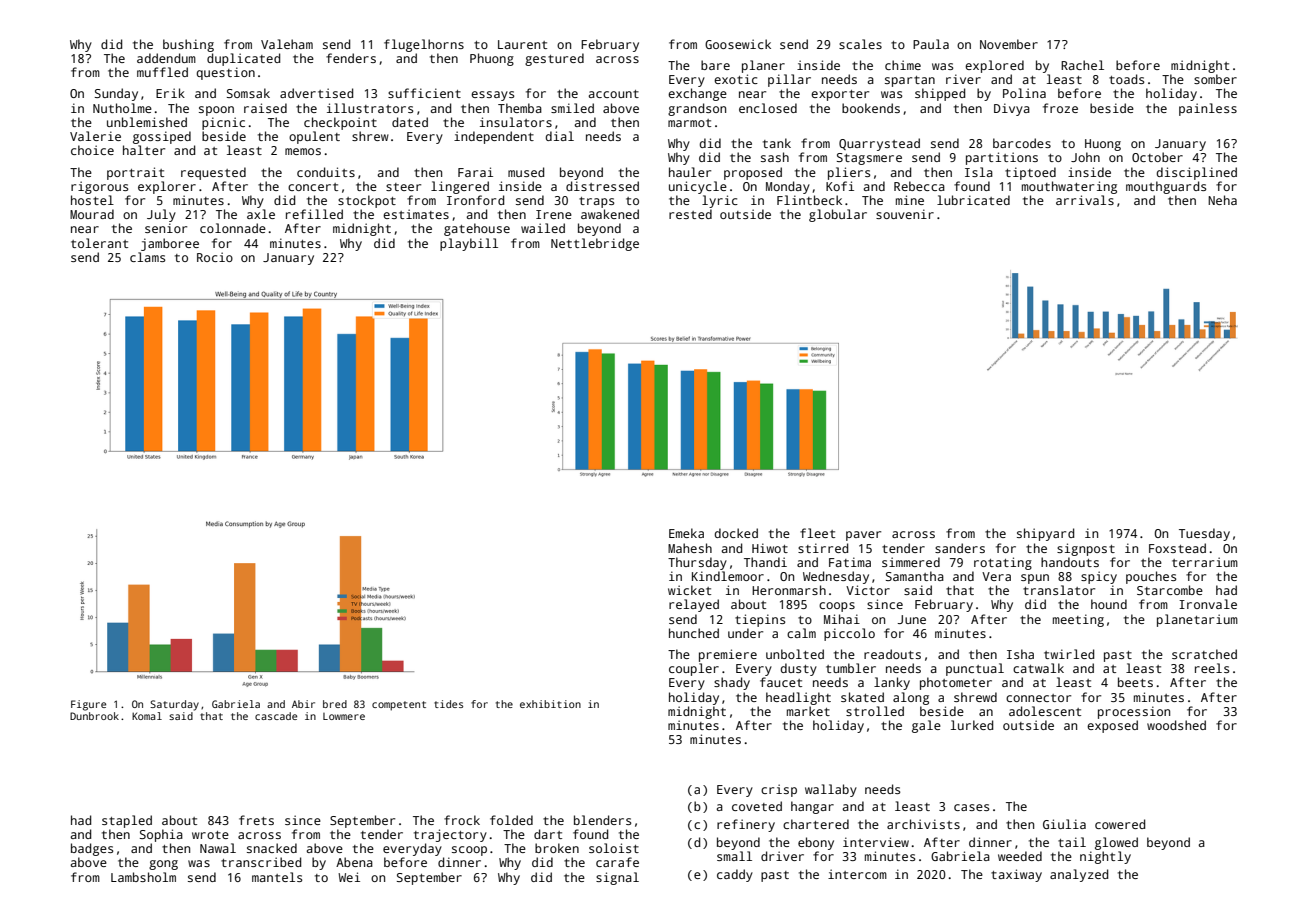  I want to click on Paula, so click(931, 44).
